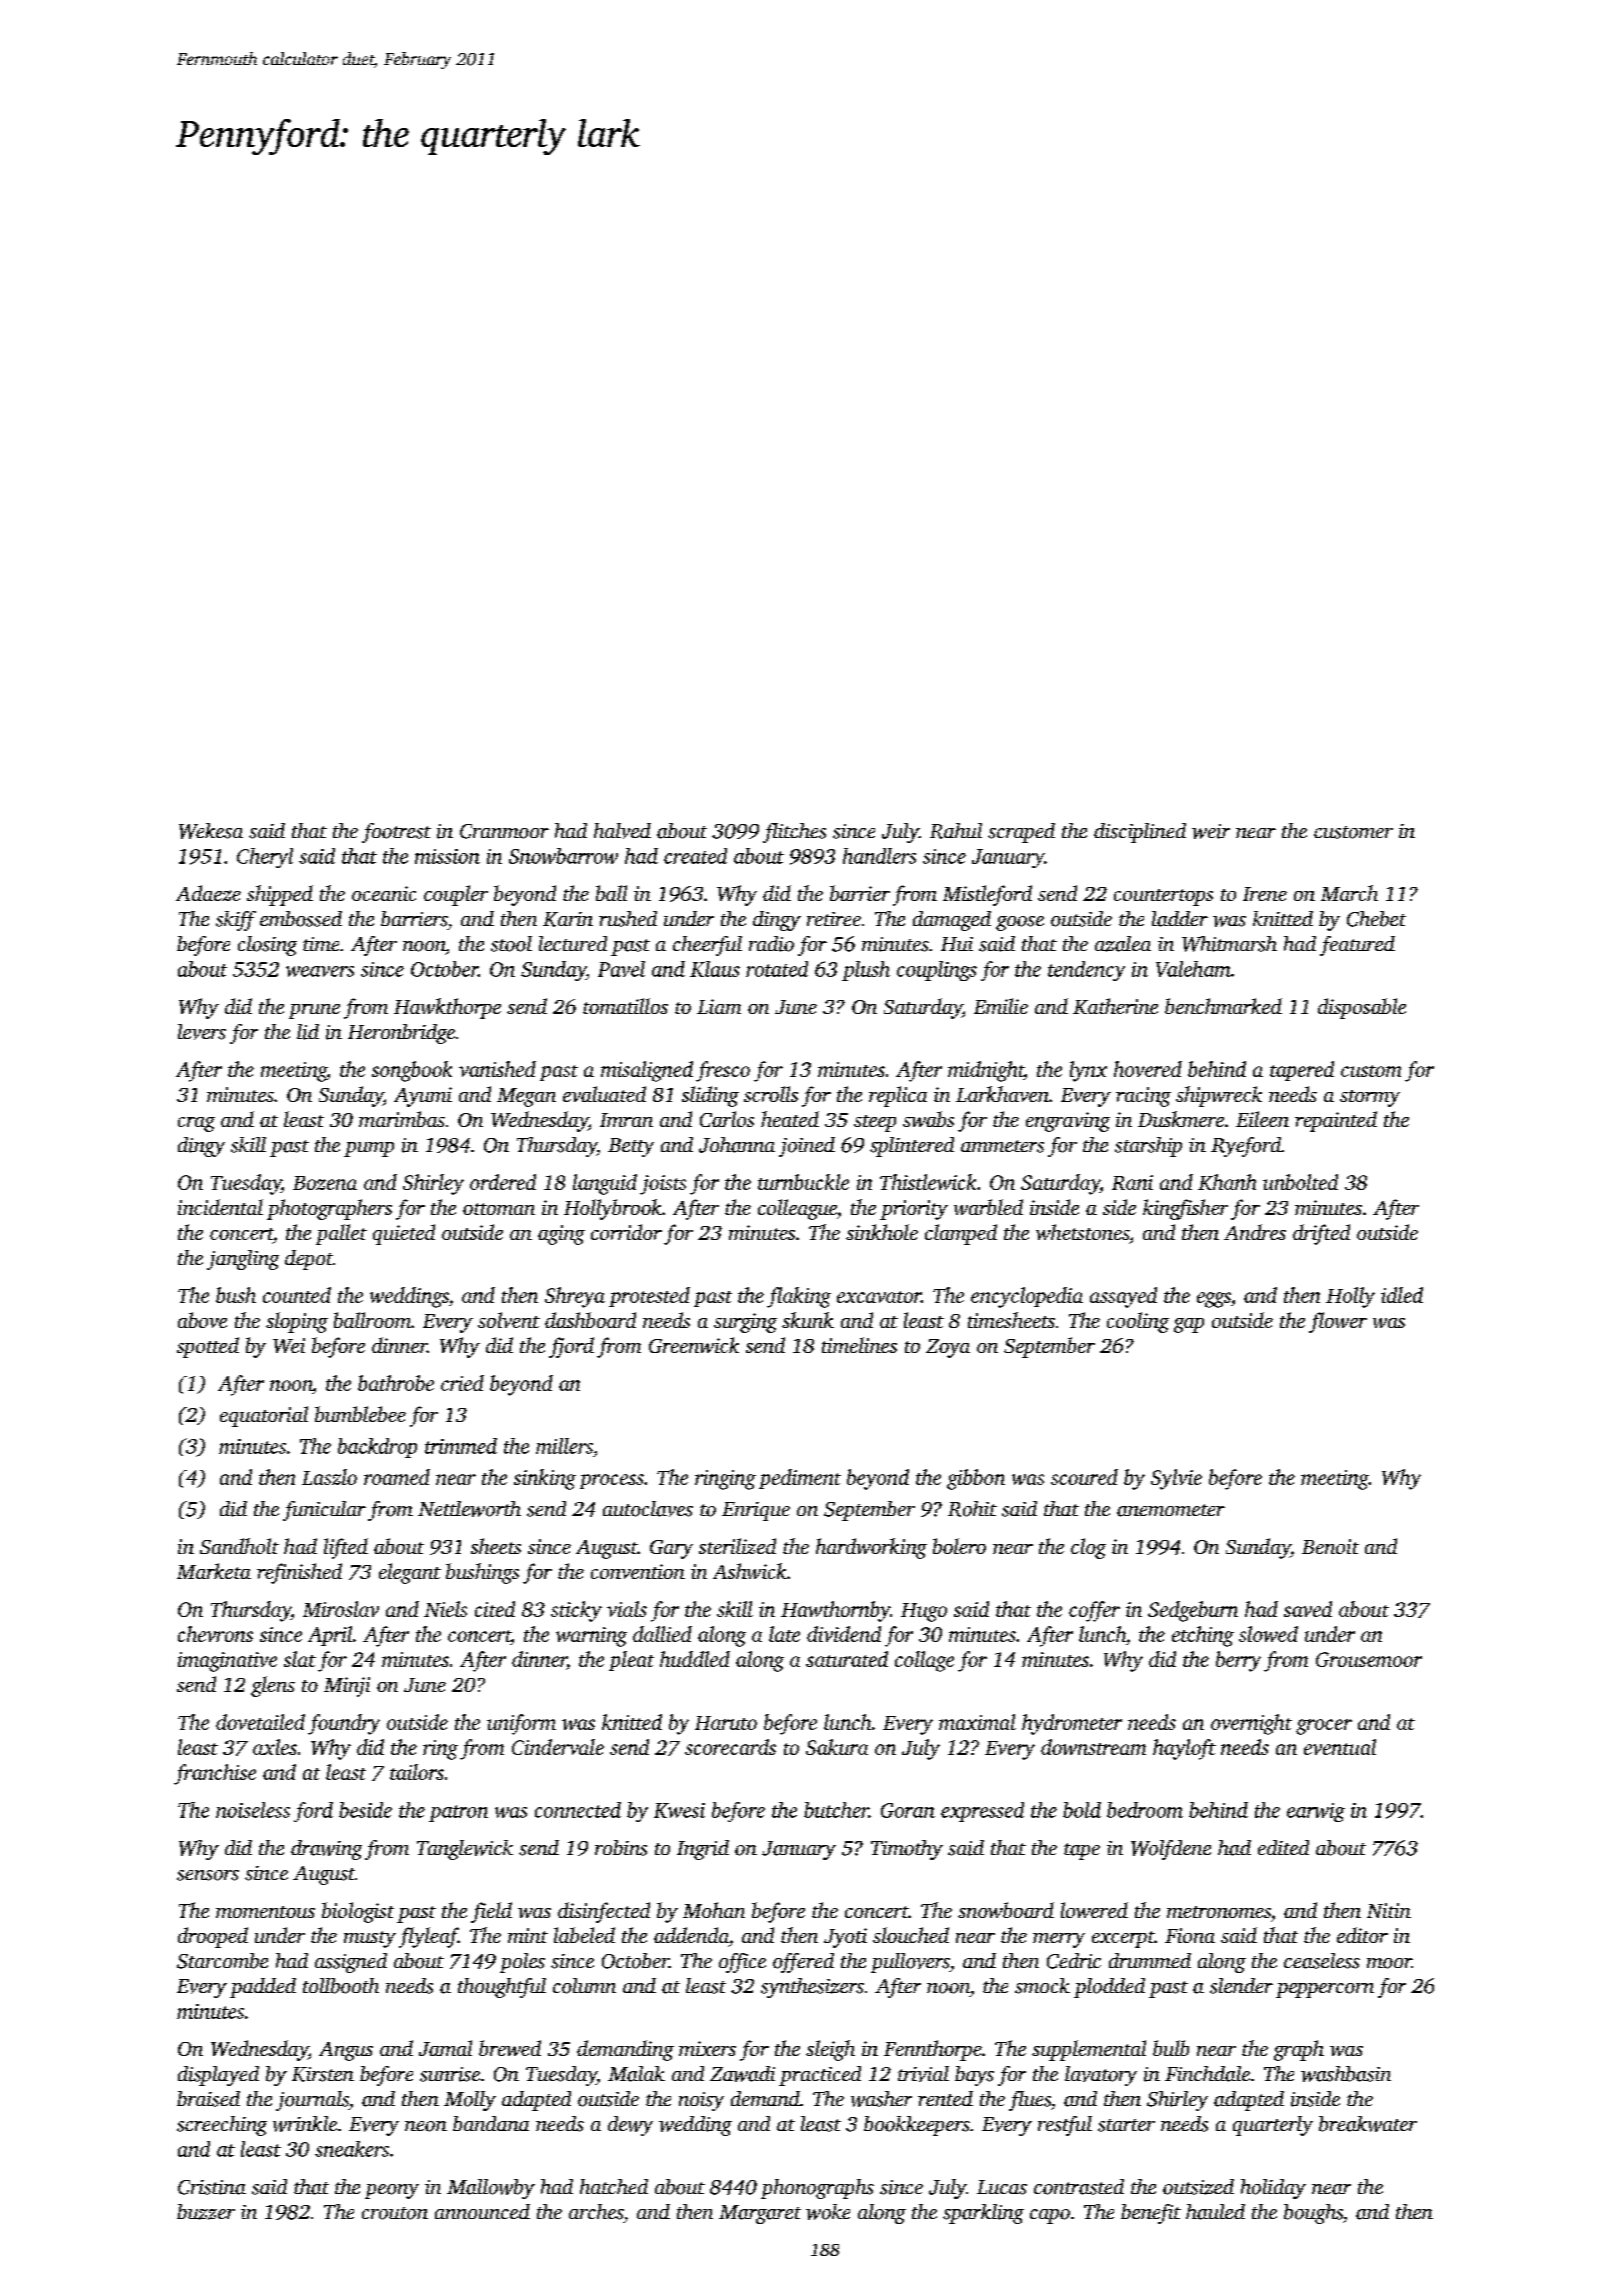 Image resolution: width=1620 pixels, height=2292 pixels. I want to click on coffer, so click(1094, 1611).
